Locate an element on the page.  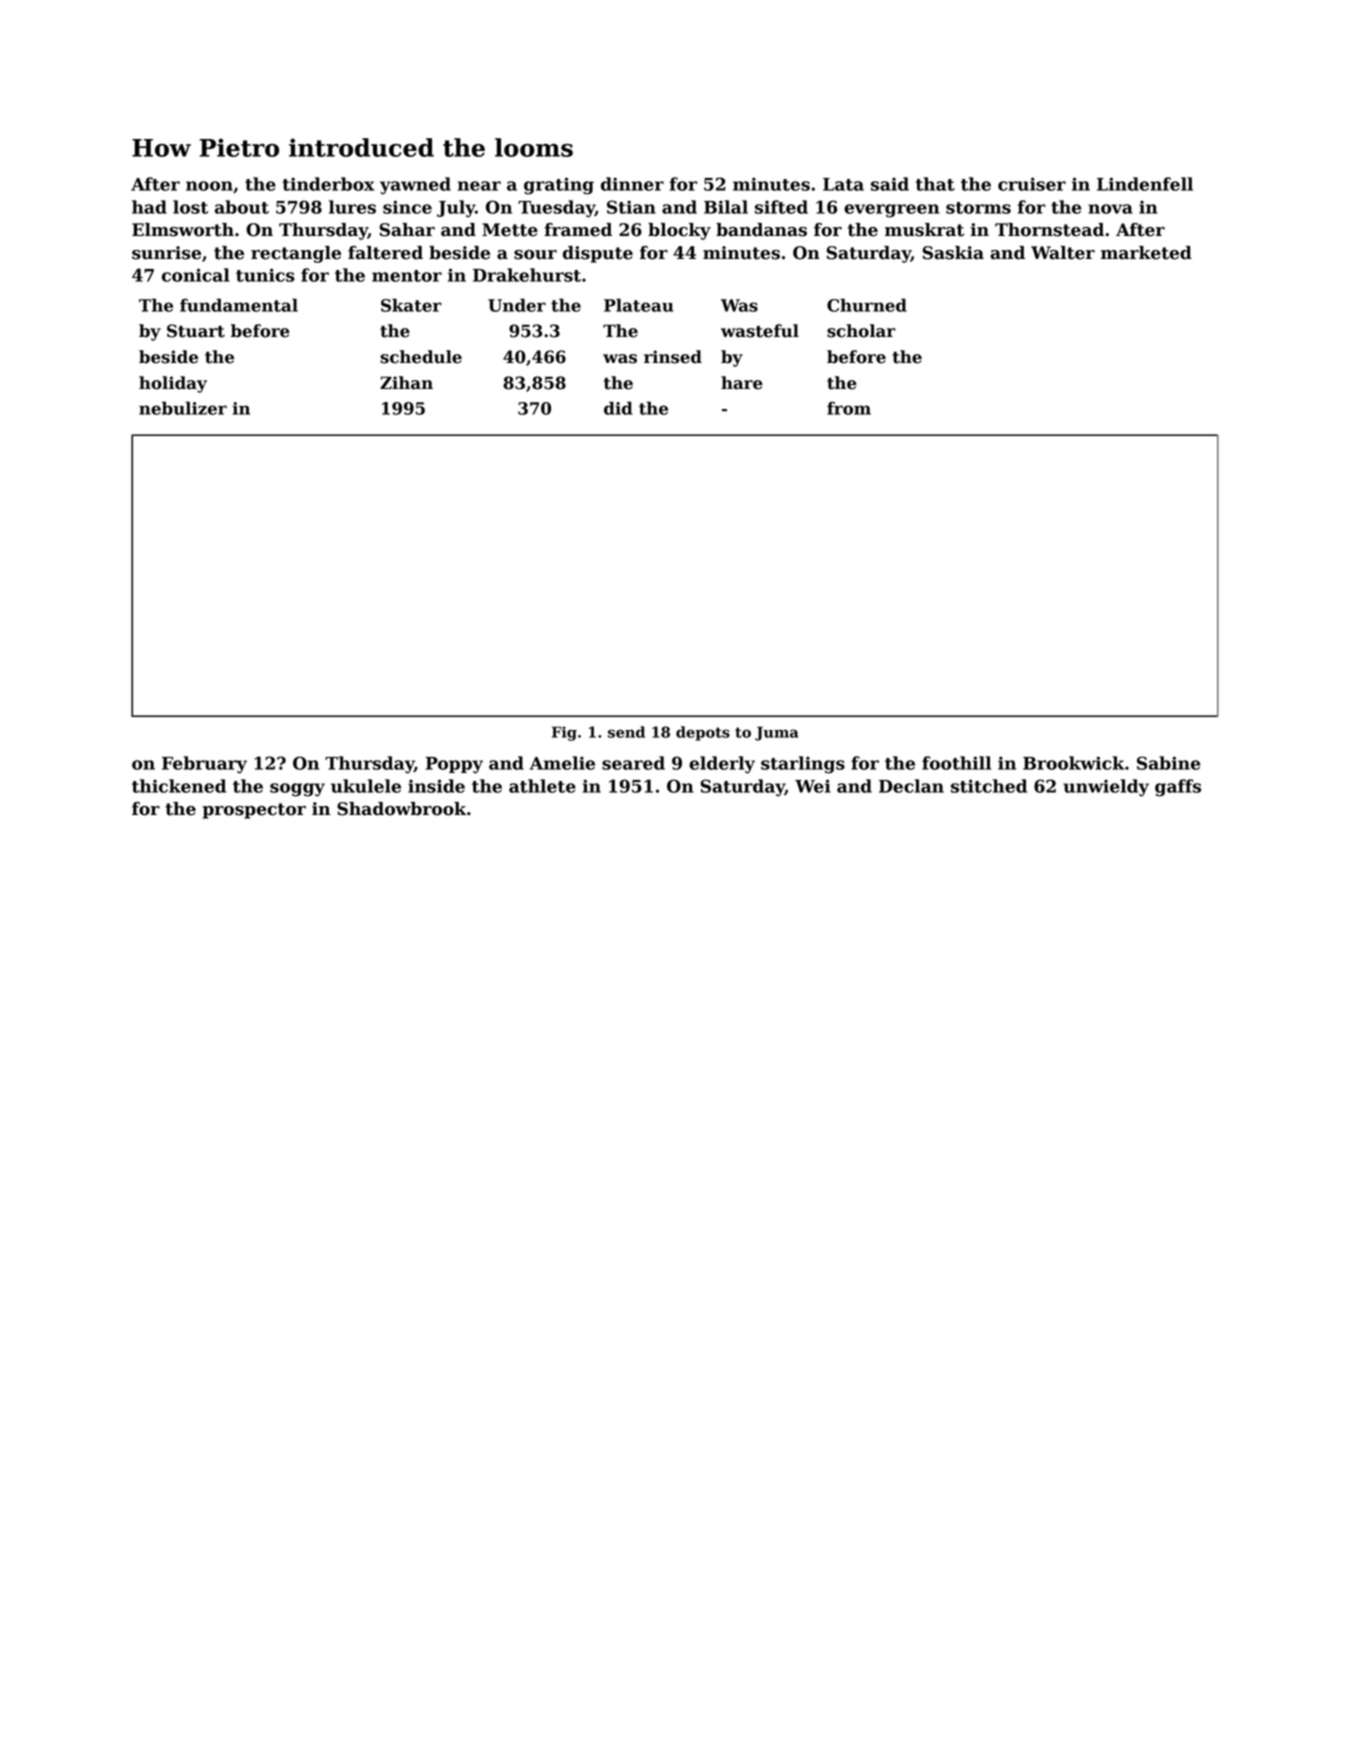
hare is located at coordinates (742, 383).
